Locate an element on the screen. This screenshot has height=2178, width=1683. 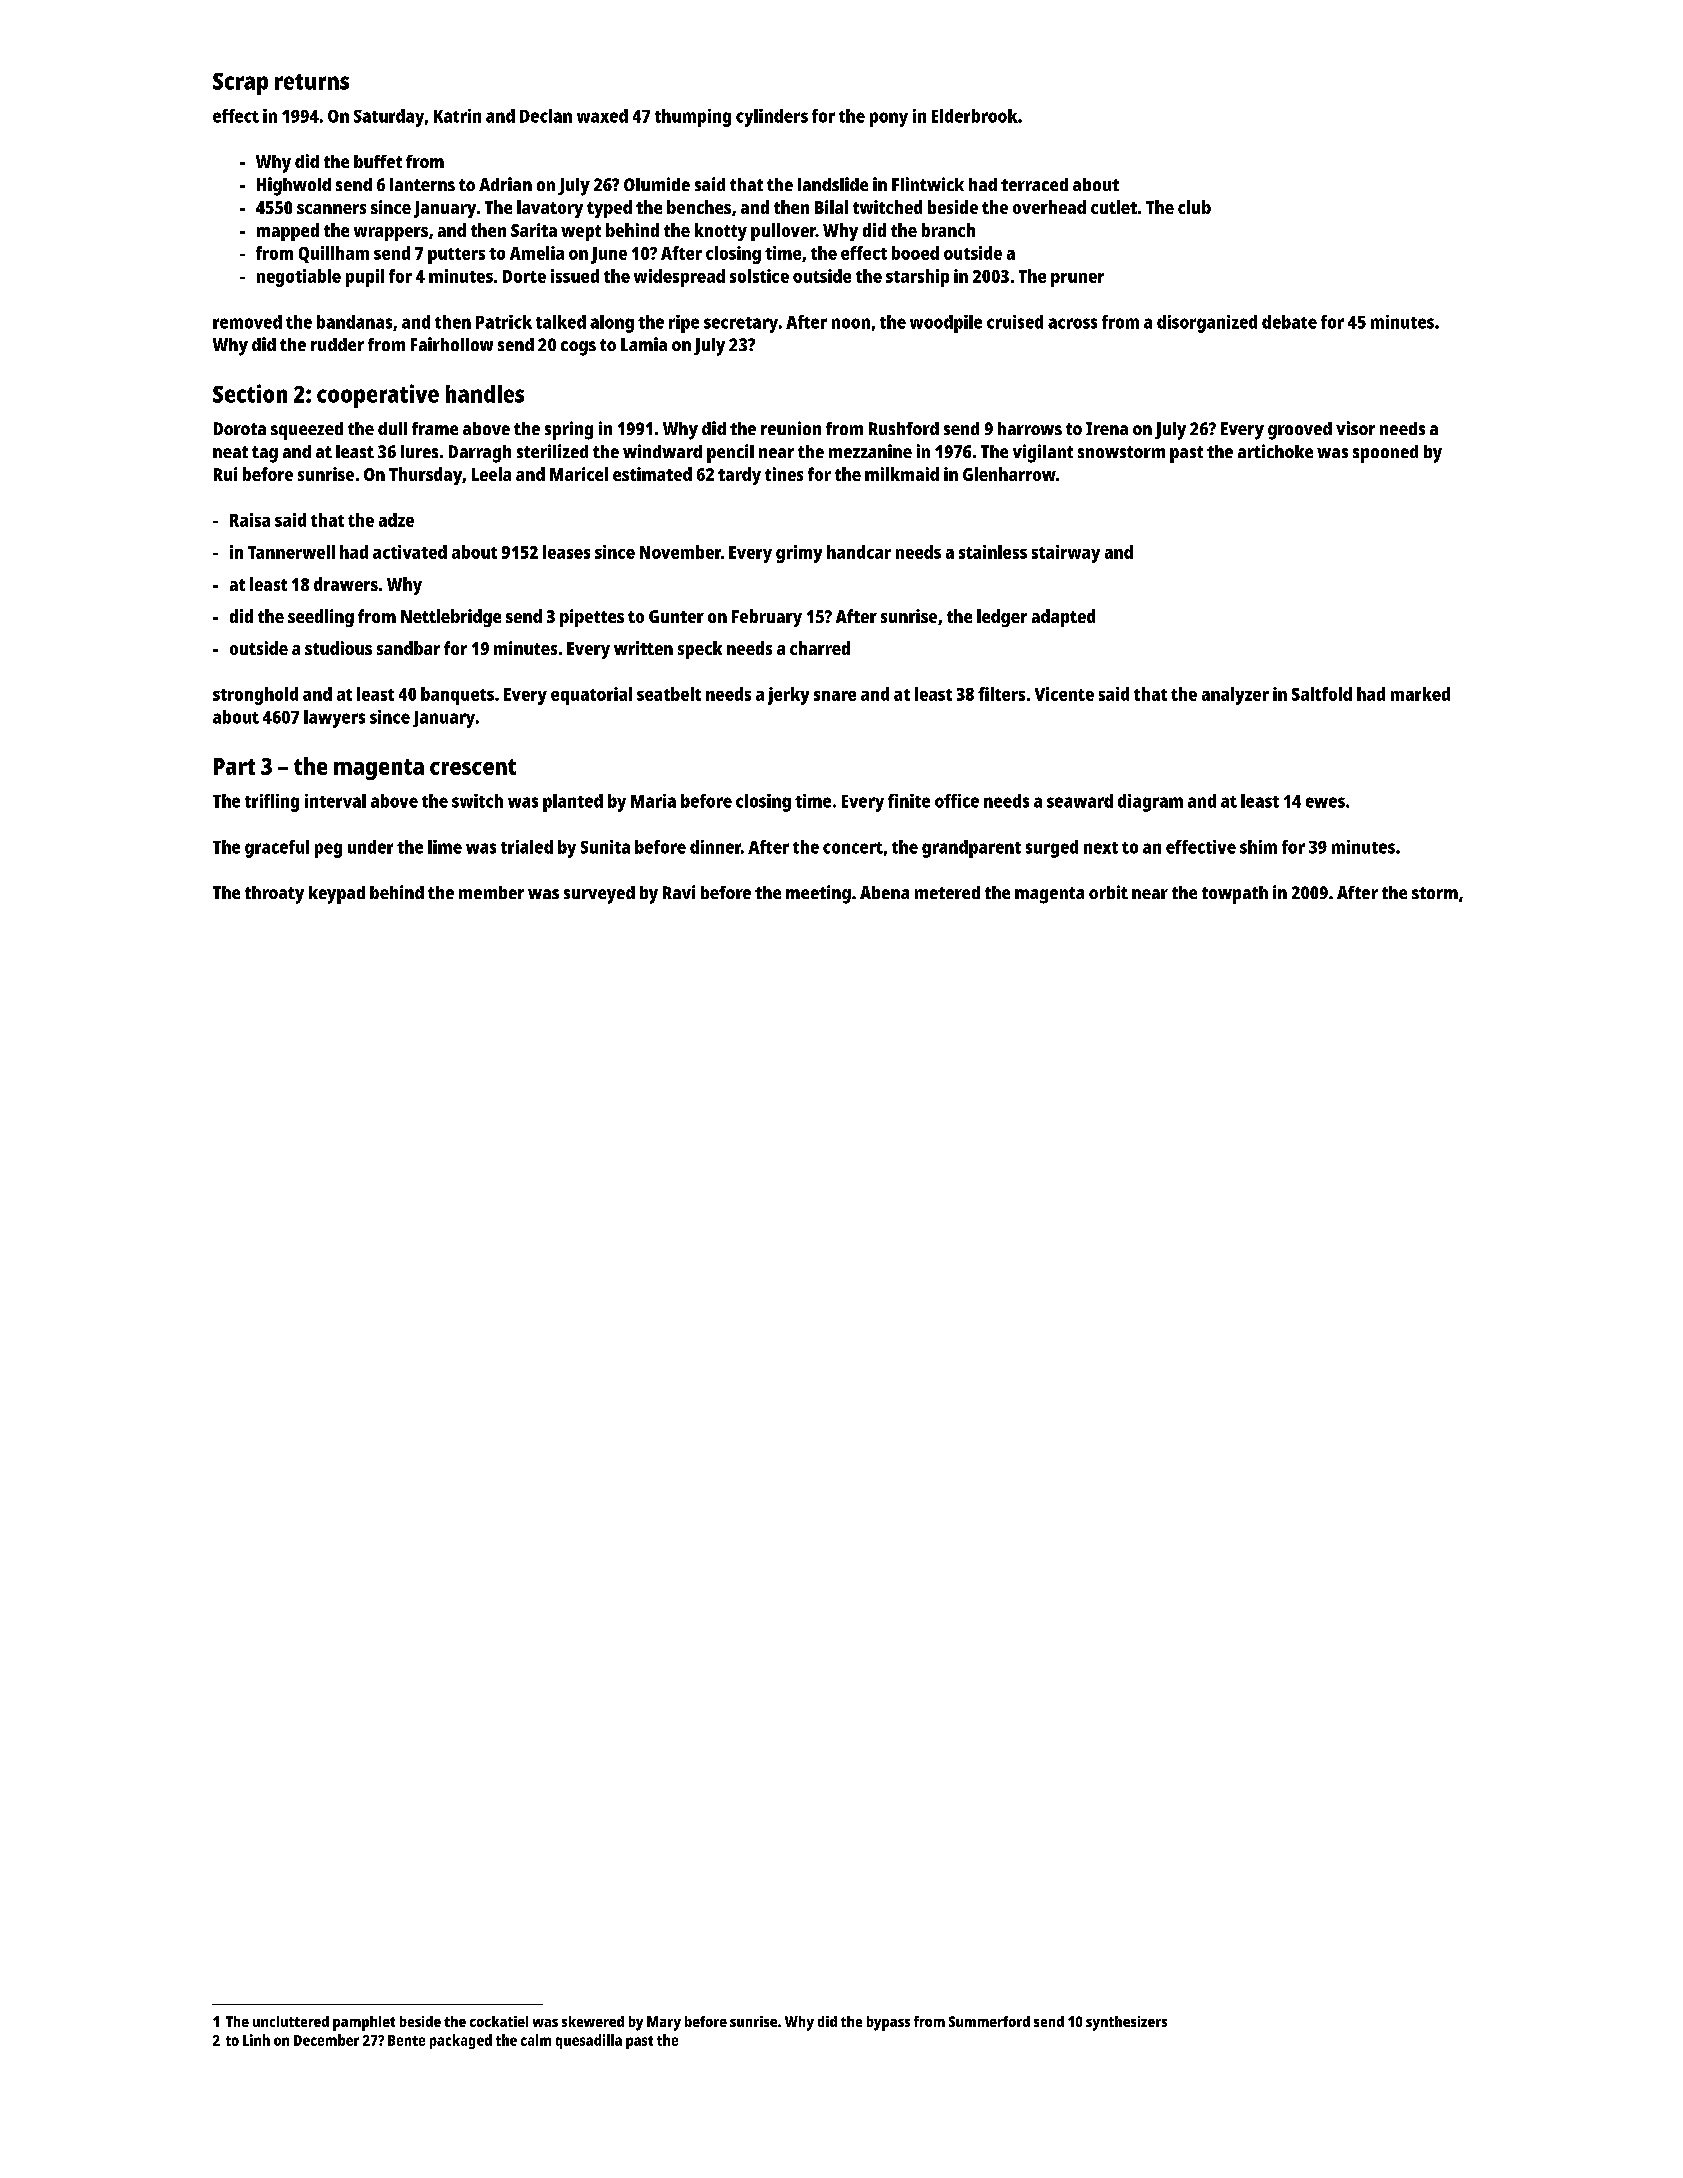
synthesizers is located at coordinates (1126, 2023).
